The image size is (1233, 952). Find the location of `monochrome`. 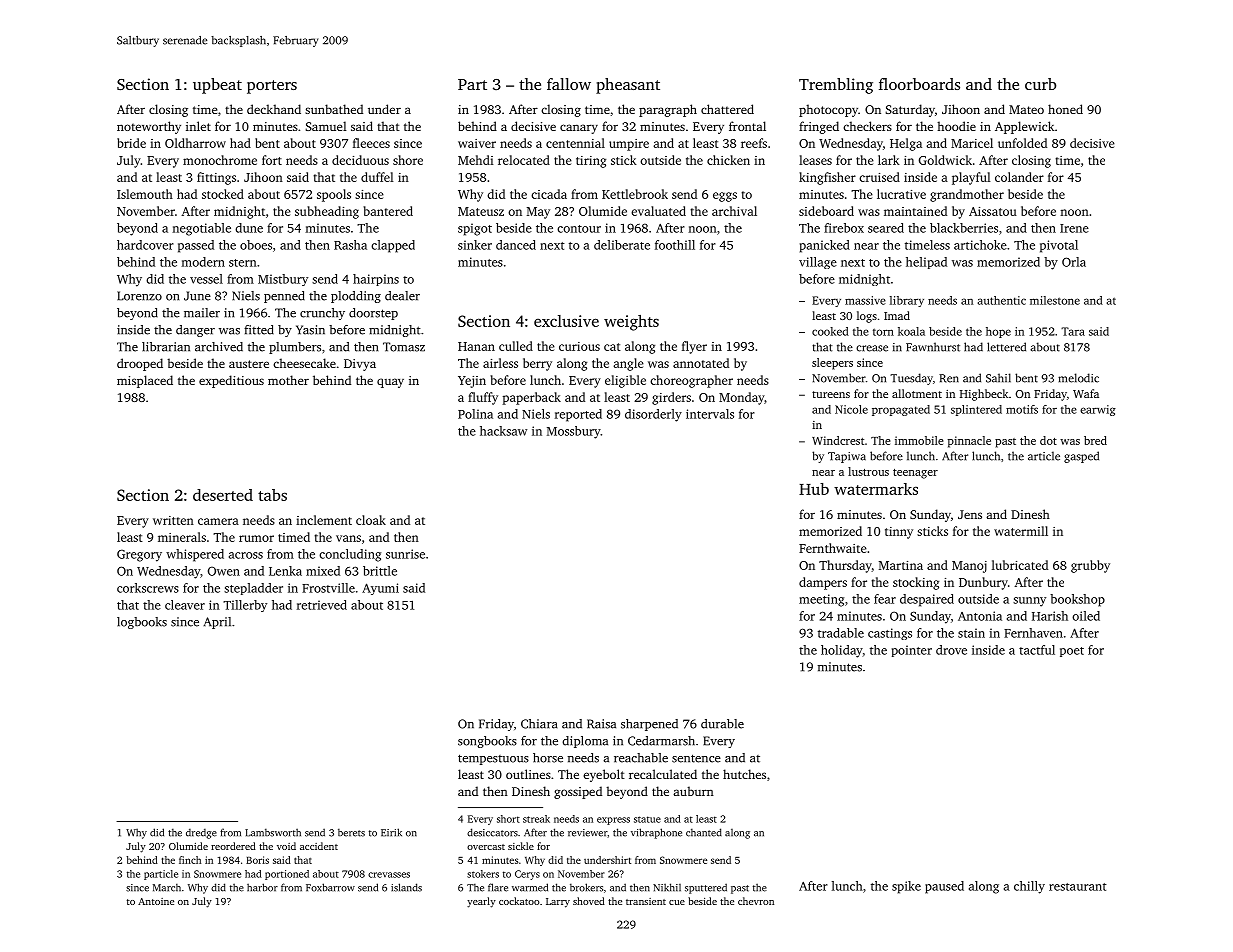

monochrome is located at coordinates (220, 160).
